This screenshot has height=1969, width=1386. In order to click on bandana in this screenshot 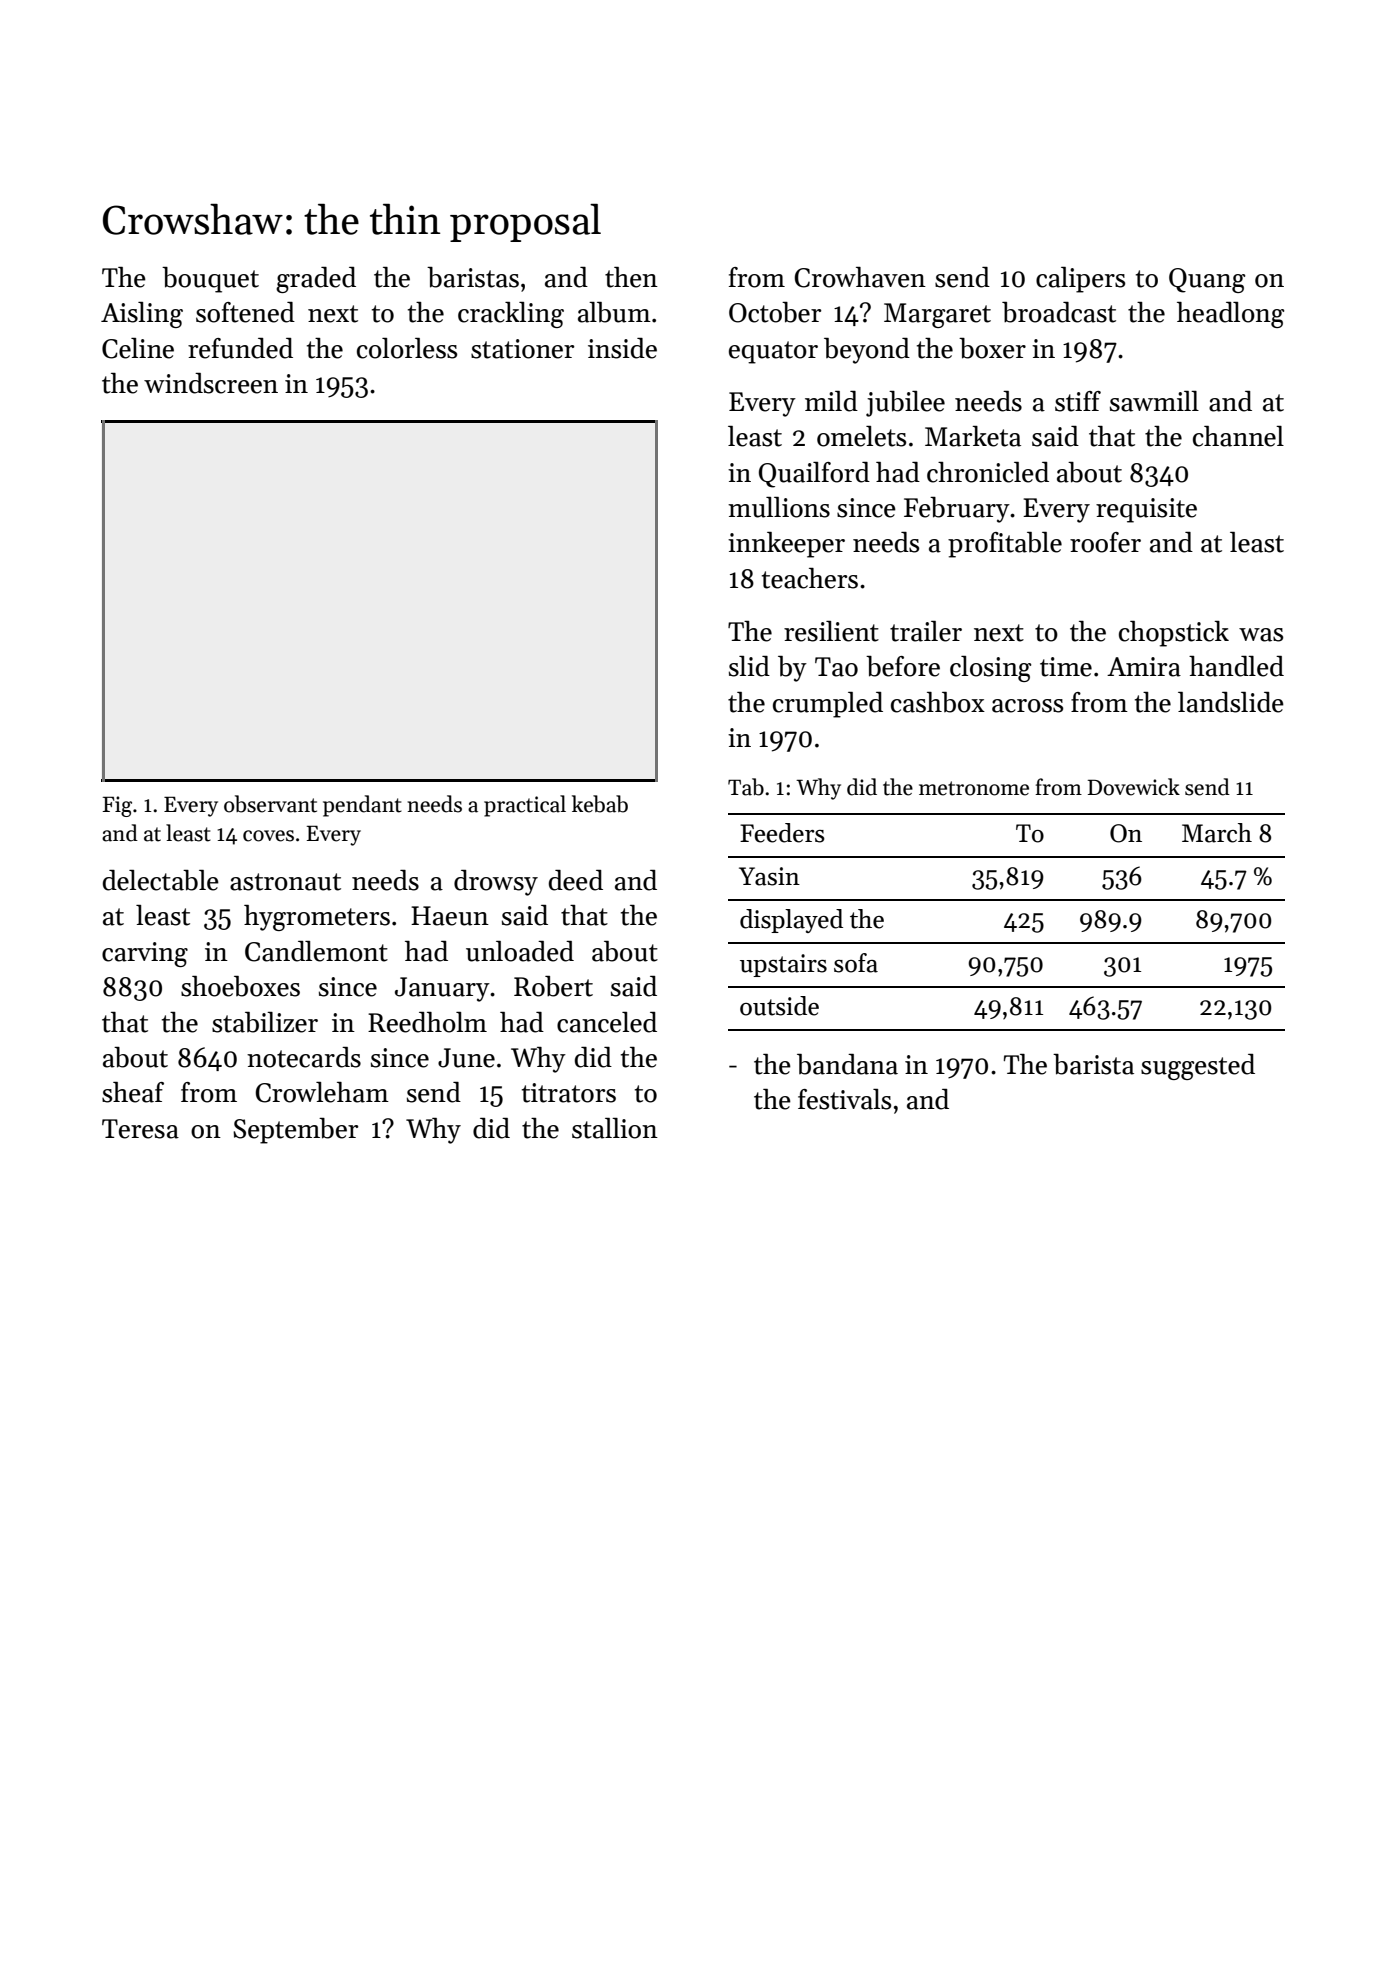, I will do `click(847, 1064)`.
